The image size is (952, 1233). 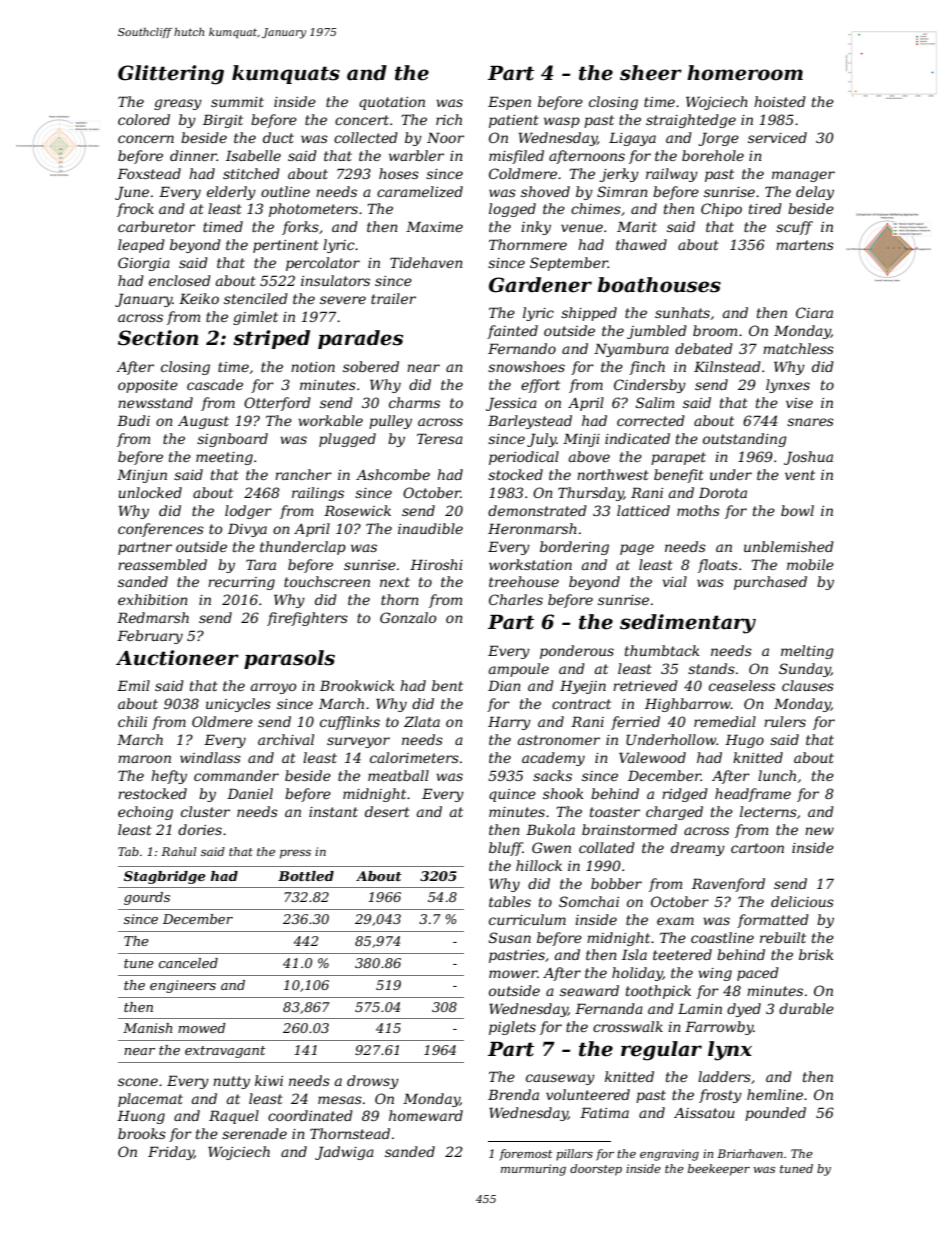 What do you see at coordinates (540, 285) in the screenshot?
I see `Gardener` at bounding box center [540, 285].
